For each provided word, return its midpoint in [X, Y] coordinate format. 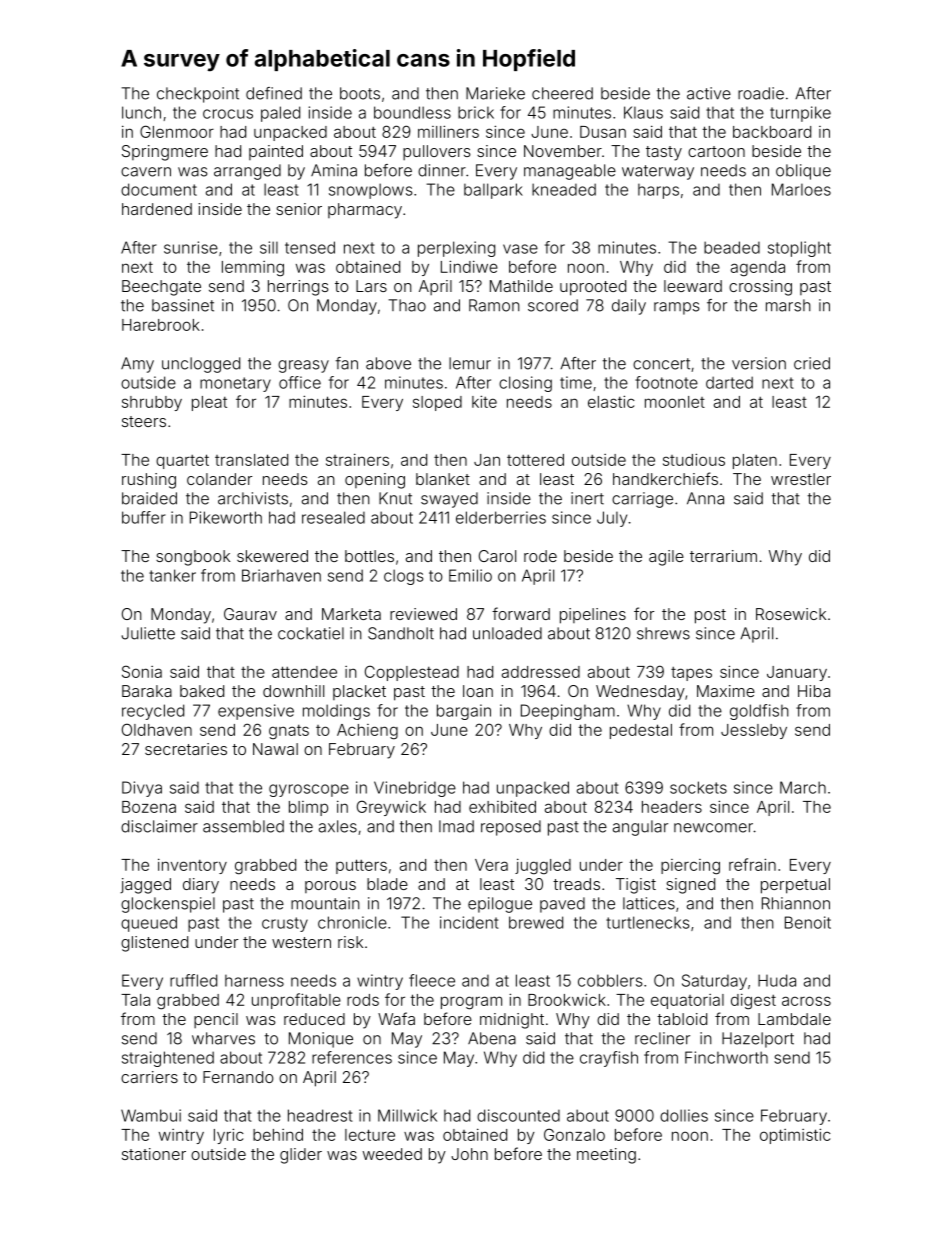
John [469, 1154]
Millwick [407, 1115]
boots [360, 93]
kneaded [564, 189]
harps [658, 191]
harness [254, 980]
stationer [154, 1154]
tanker [172, 575]
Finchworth [726, 1057]
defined [274, 93]
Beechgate [161, 288]
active [709, 93]
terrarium [723, 556]
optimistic [795, 1136]
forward [521, 613]
